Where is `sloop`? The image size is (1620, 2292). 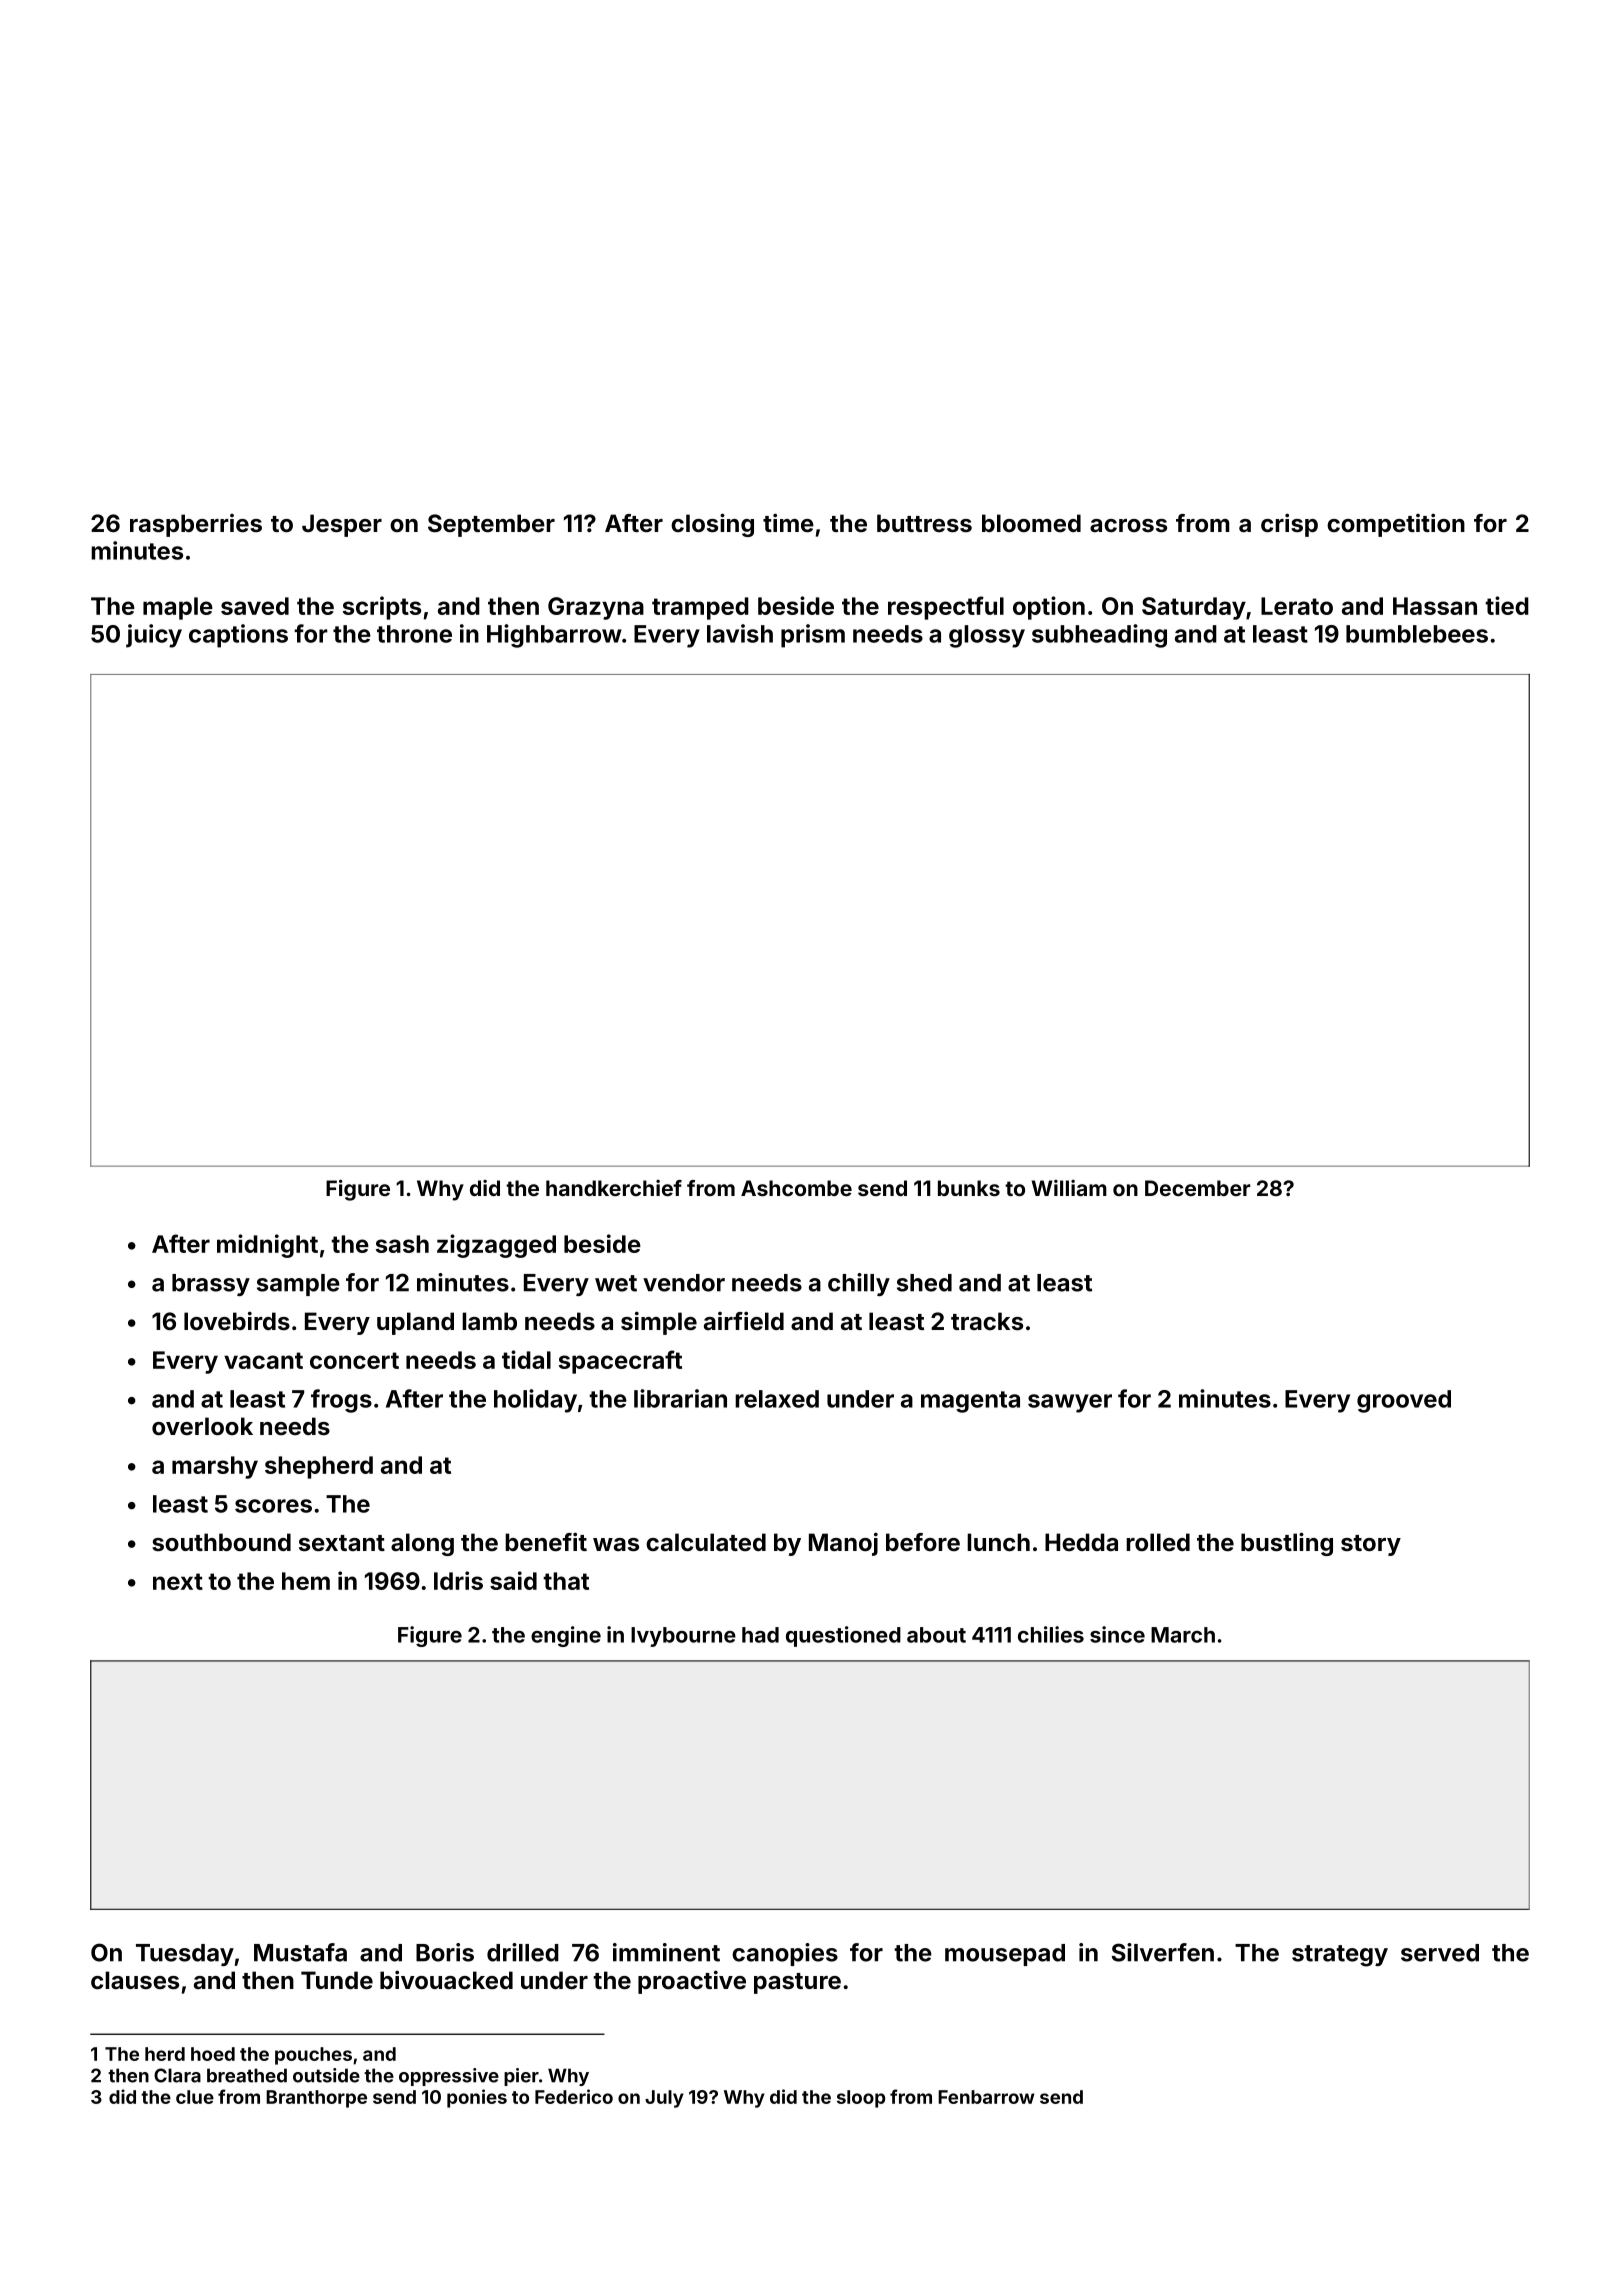 sloop is located at coordinates (861, 2099).
